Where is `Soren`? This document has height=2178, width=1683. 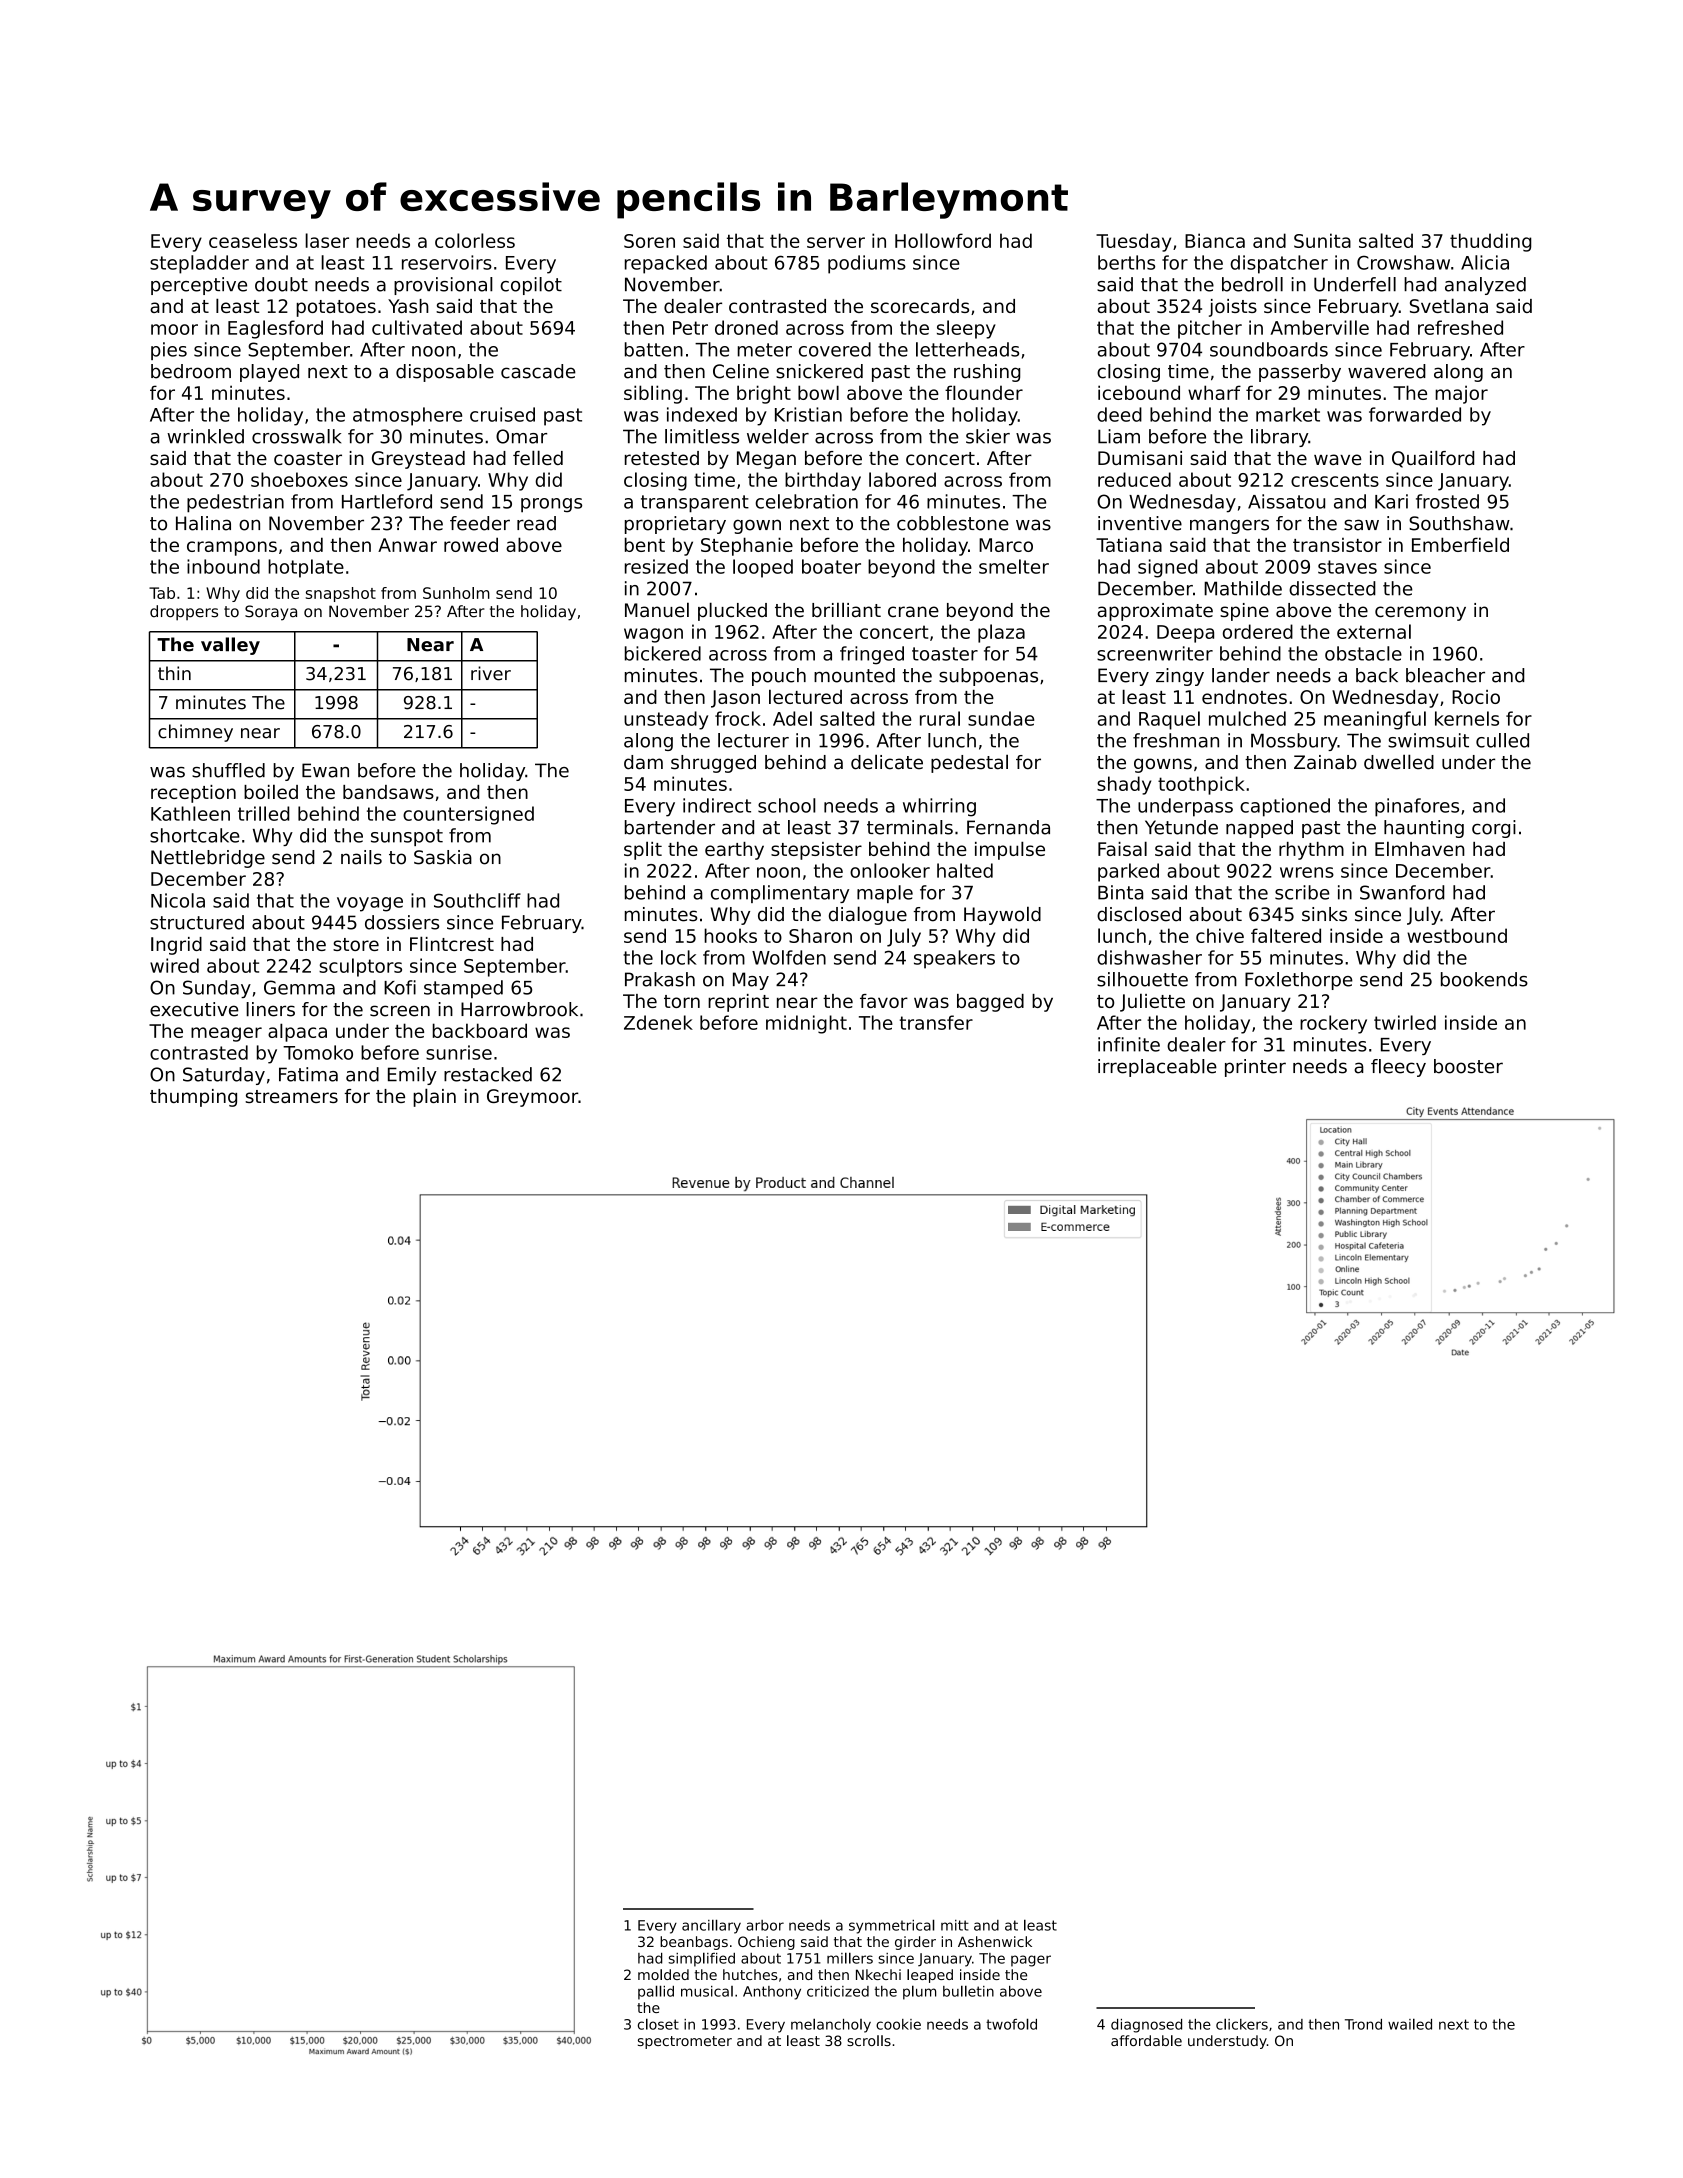 Soren is located at coordinates (649, 241).
